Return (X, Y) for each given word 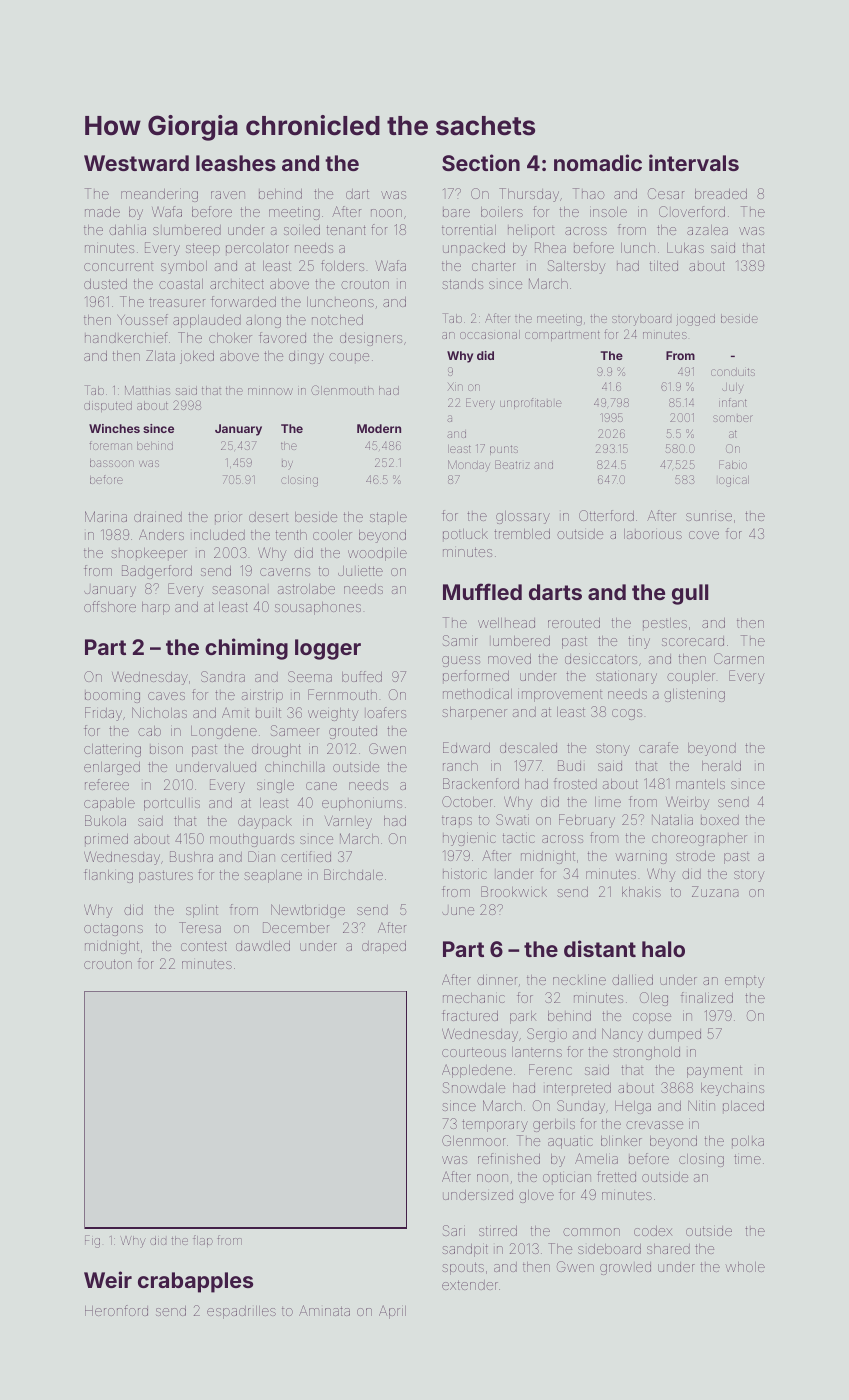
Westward (136, 163)
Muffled (482, 591)
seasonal (239, 590)
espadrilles (241, 1312)
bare (456, 213)
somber (733, 418)
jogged (695, 320)
